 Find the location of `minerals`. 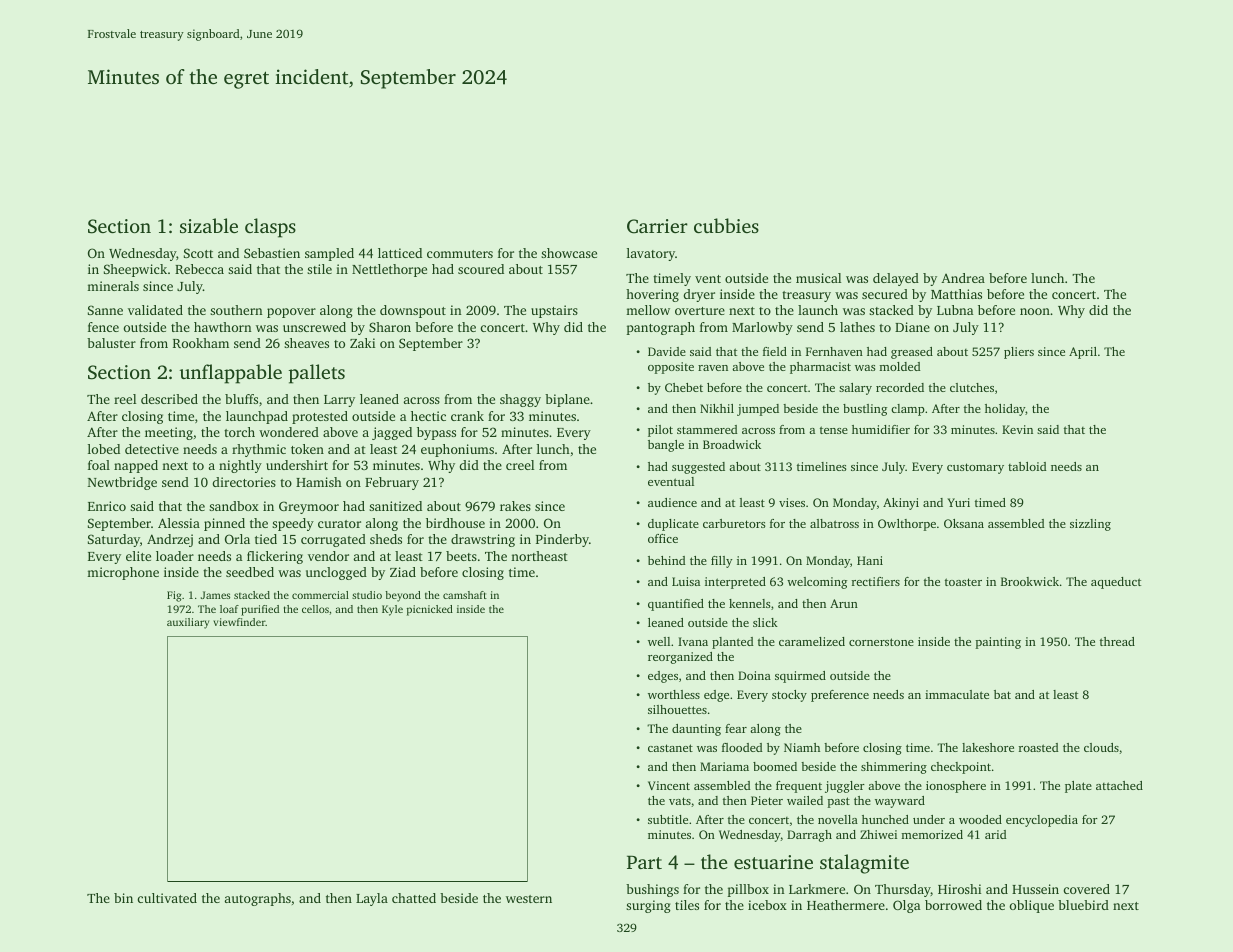

minerals is located at coordinates (113, 286).
